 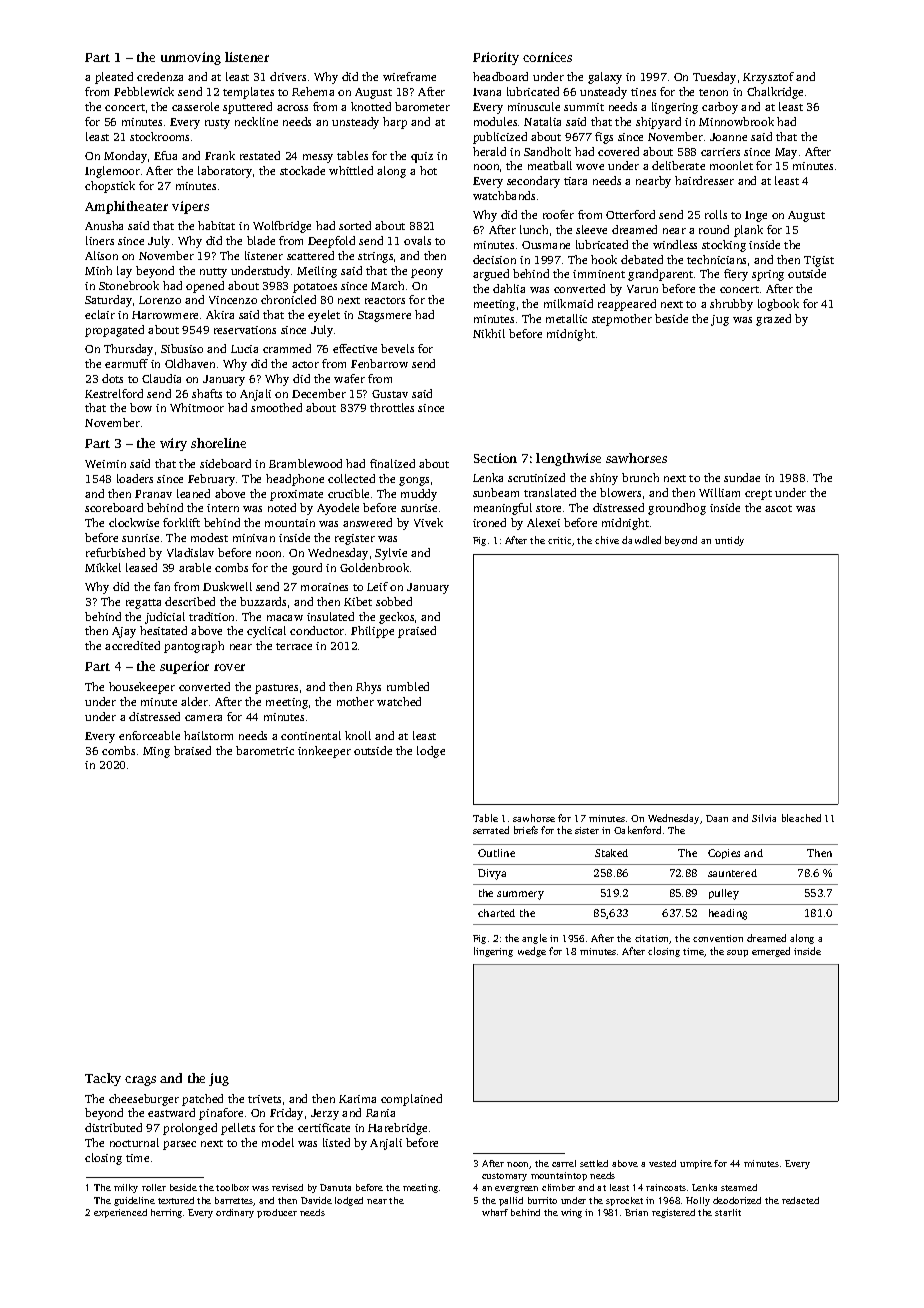 I want to click on sobbed, so click(x=394, y=601).
